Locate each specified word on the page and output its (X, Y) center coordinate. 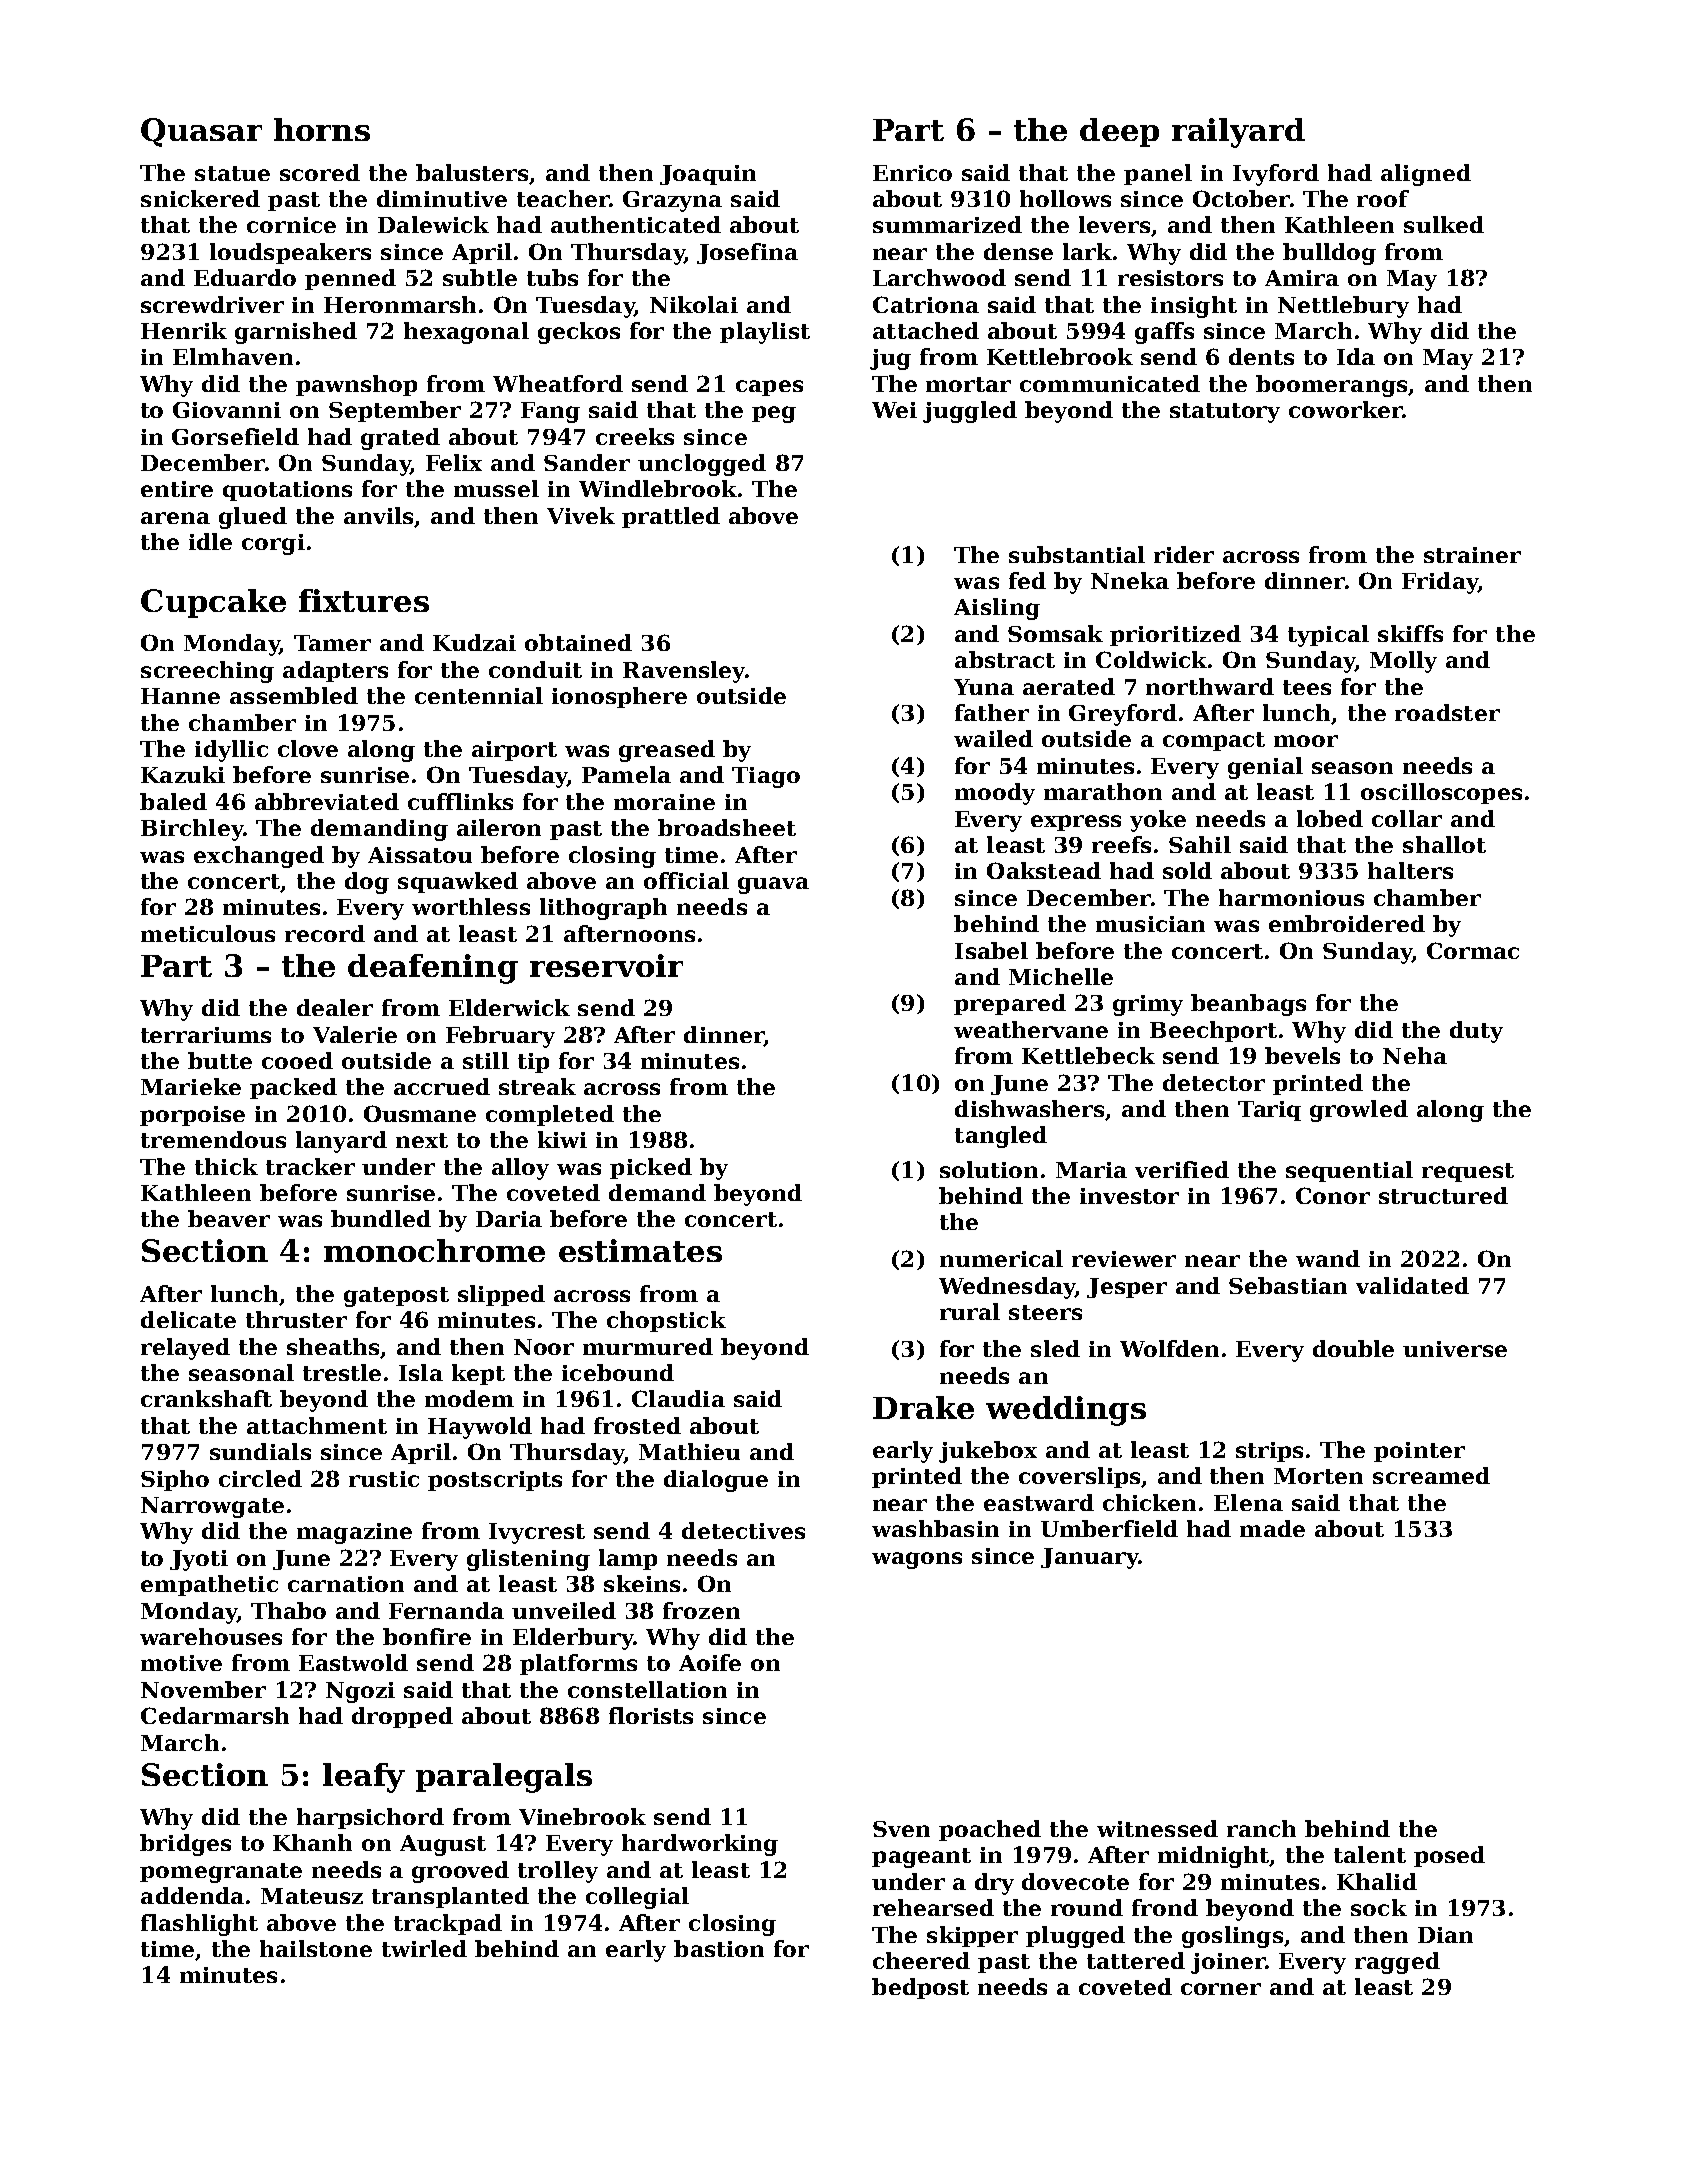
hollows (1065, 198)
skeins (642, 1583)
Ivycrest (537, 1533)
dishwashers (1030, 1110)
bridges (185, 1845)
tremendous (213, 1139)
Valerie (355, 1034)
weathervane (1031, 1029)
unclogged (702, 465)
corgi (273, 544)
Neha (1415, 1055)
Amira (1302, 278)
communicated (1110, 383)
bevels (1302, 1055)
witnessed (1157, 1828)
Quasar (201, 132)
